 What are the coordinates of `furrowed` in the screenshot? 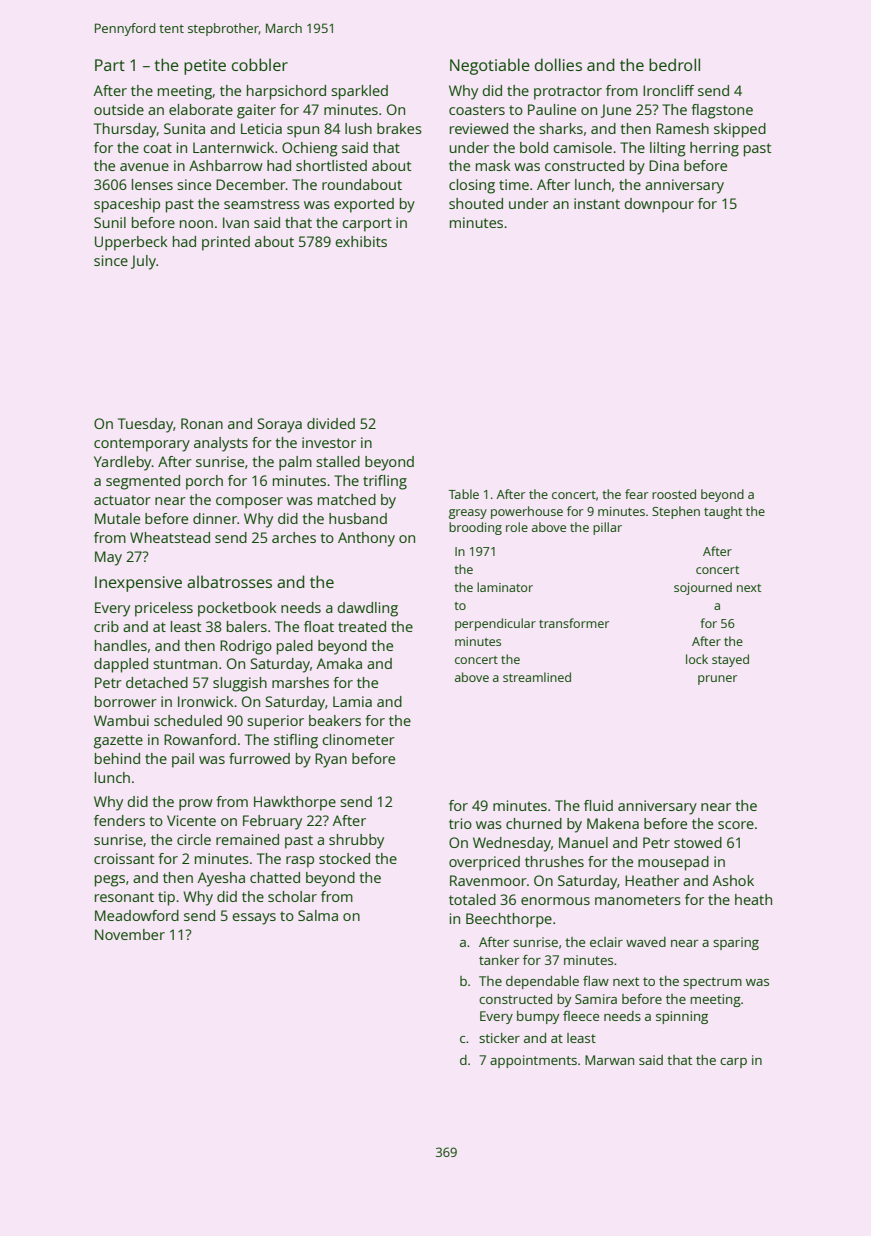 It's located at (259, 758).
